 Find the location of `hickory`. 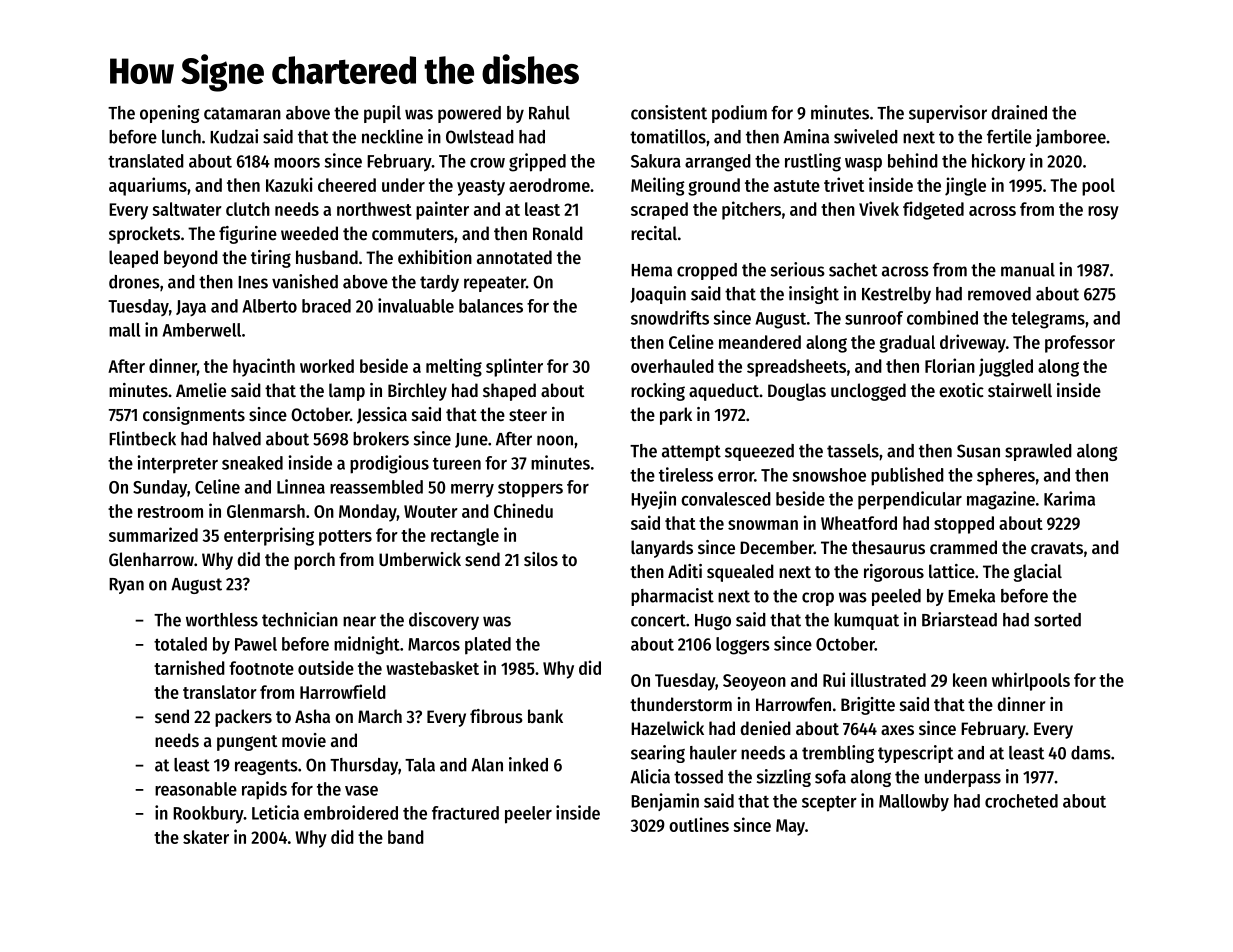

hickory is located at coordinates (998, 162).
